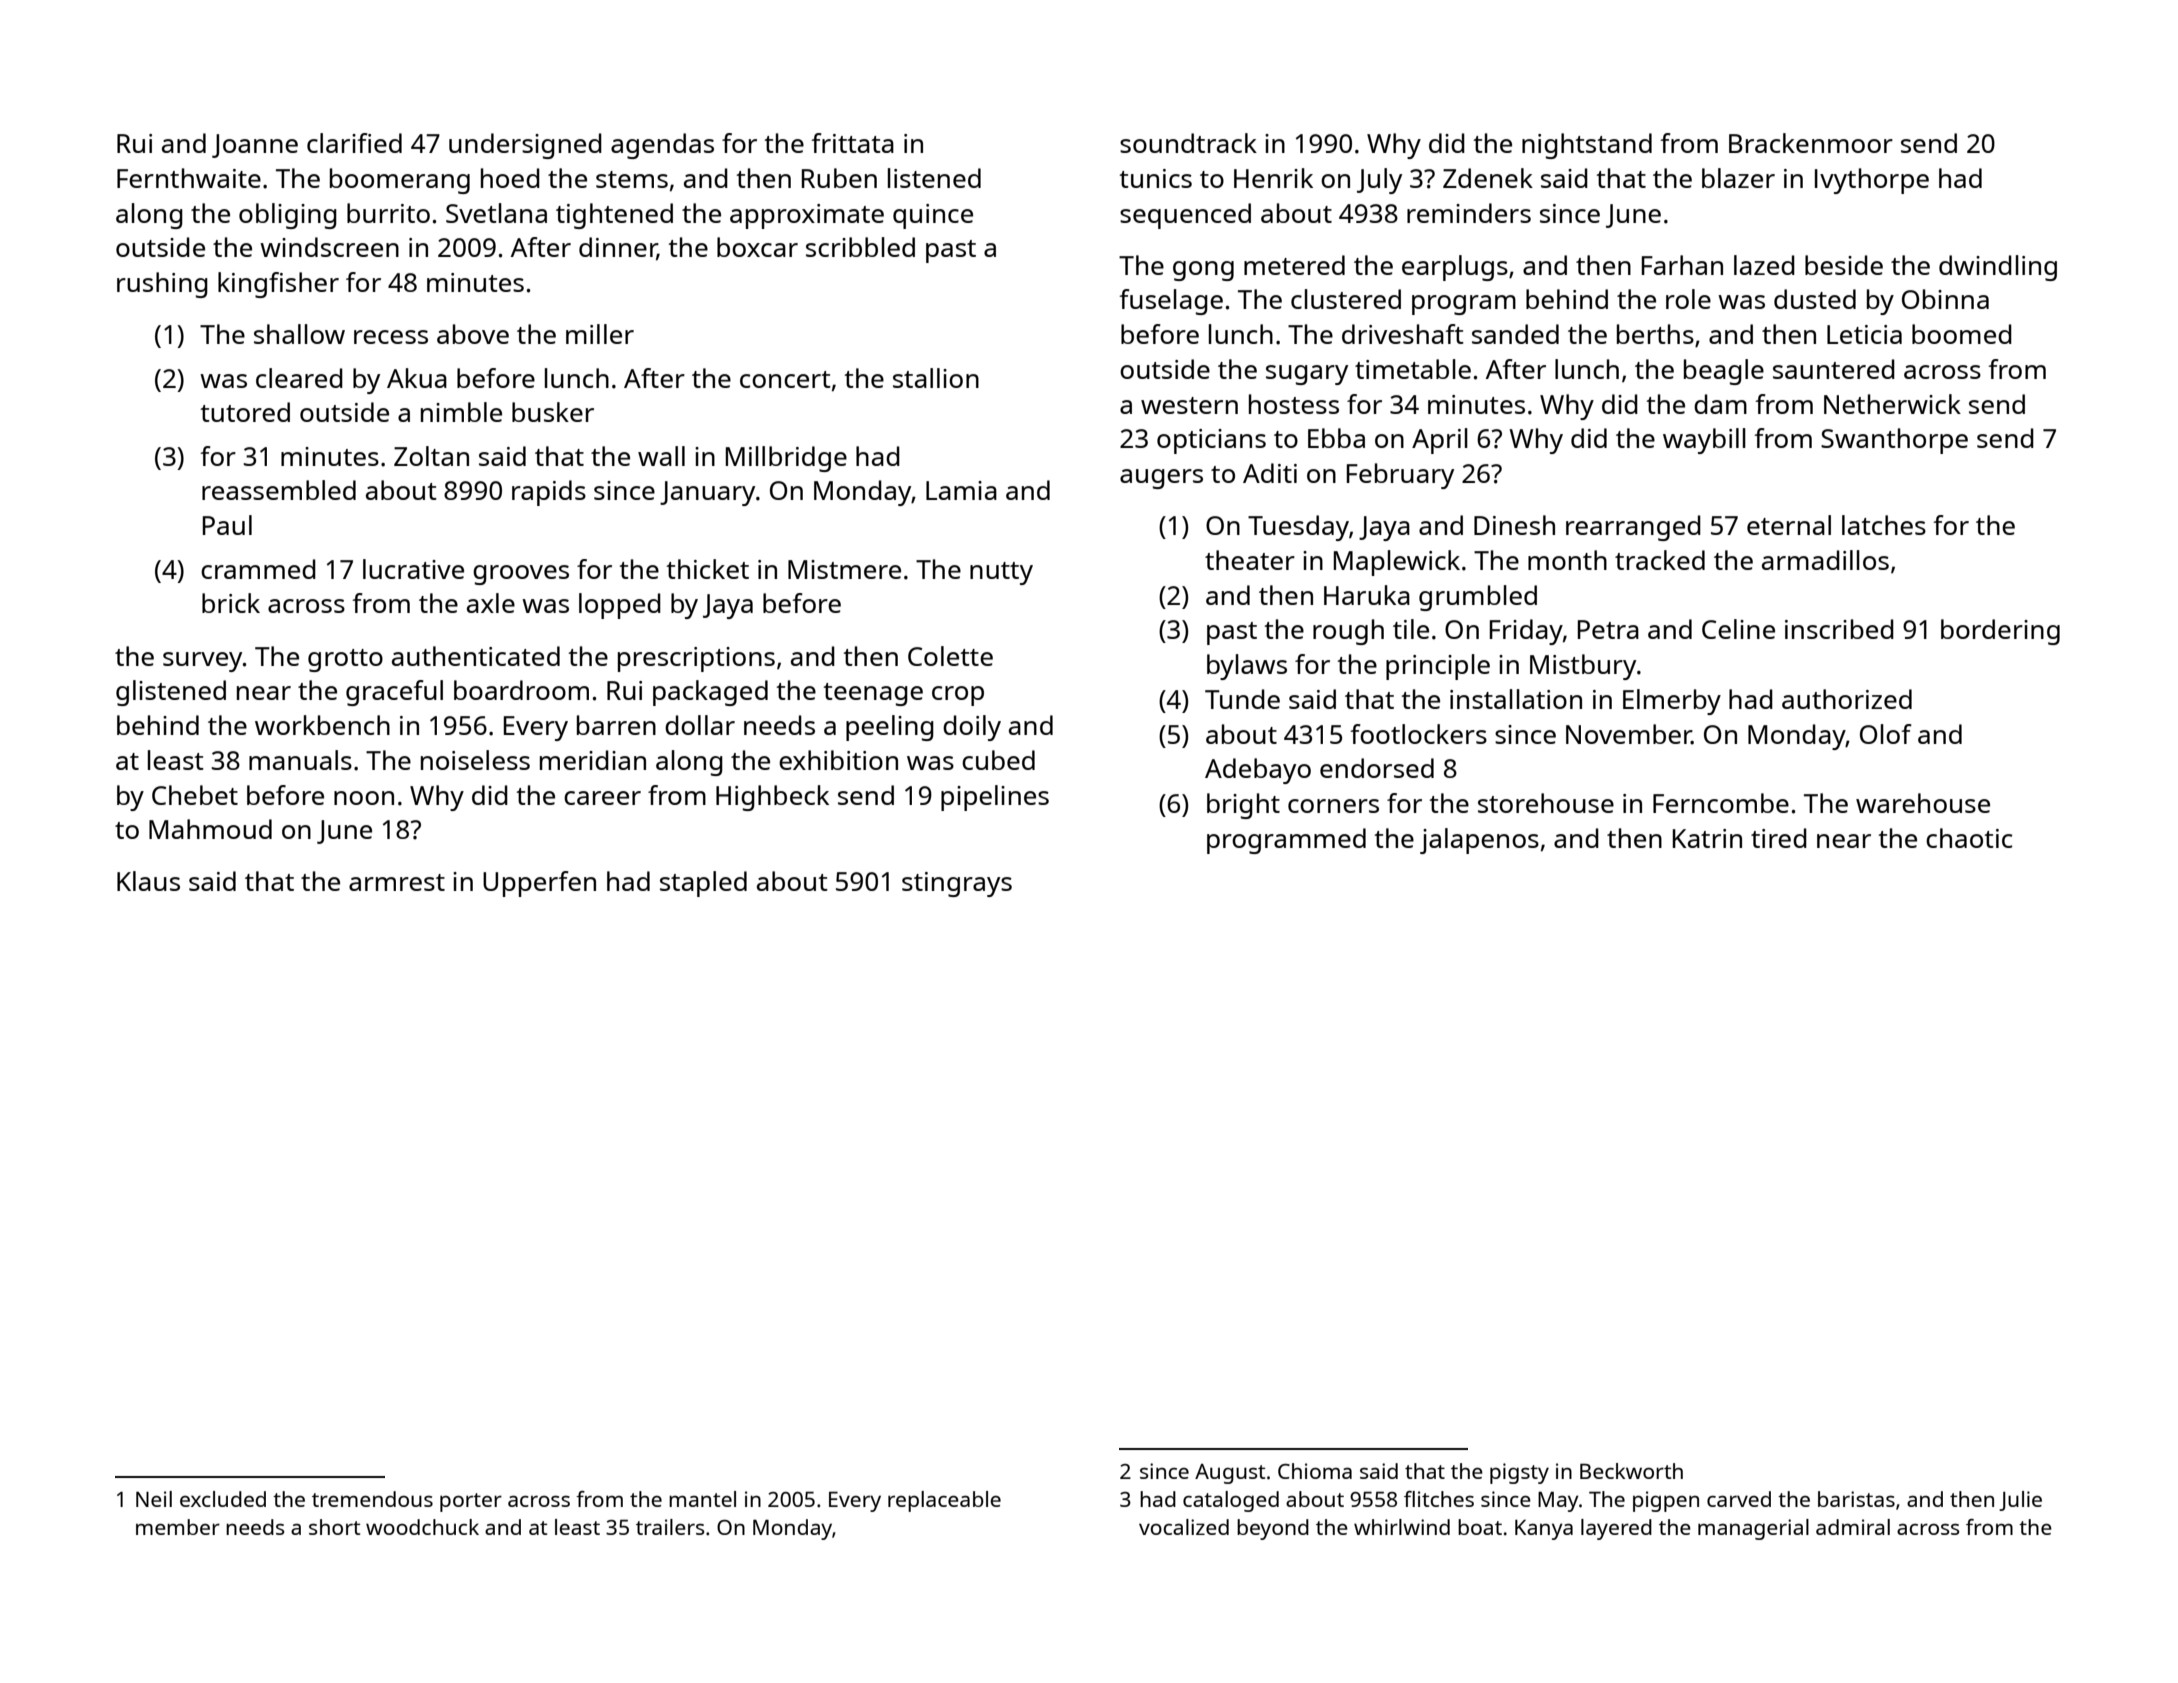 This page has height=1683, width=2178. I want to click on November, so click(1629, 734).
